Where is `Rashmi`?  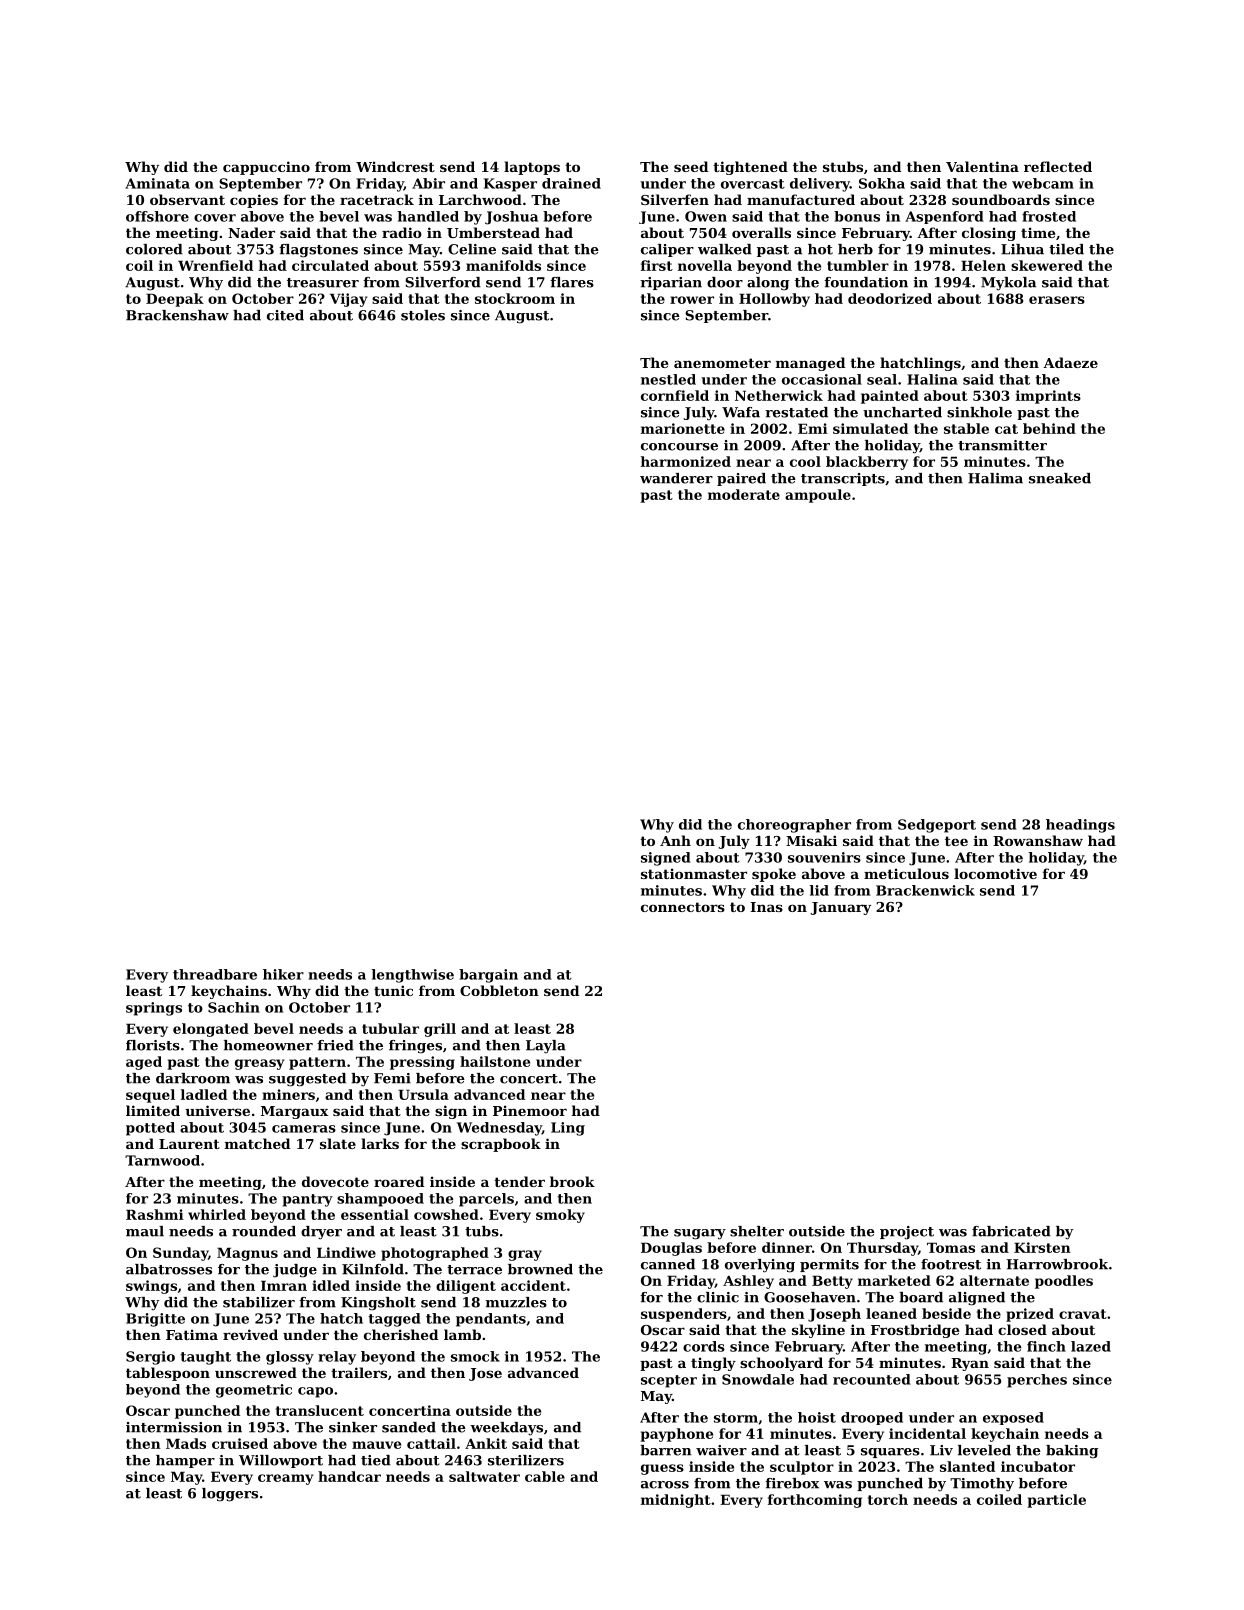
Rashmi is located at coordinates (155, 1214).
